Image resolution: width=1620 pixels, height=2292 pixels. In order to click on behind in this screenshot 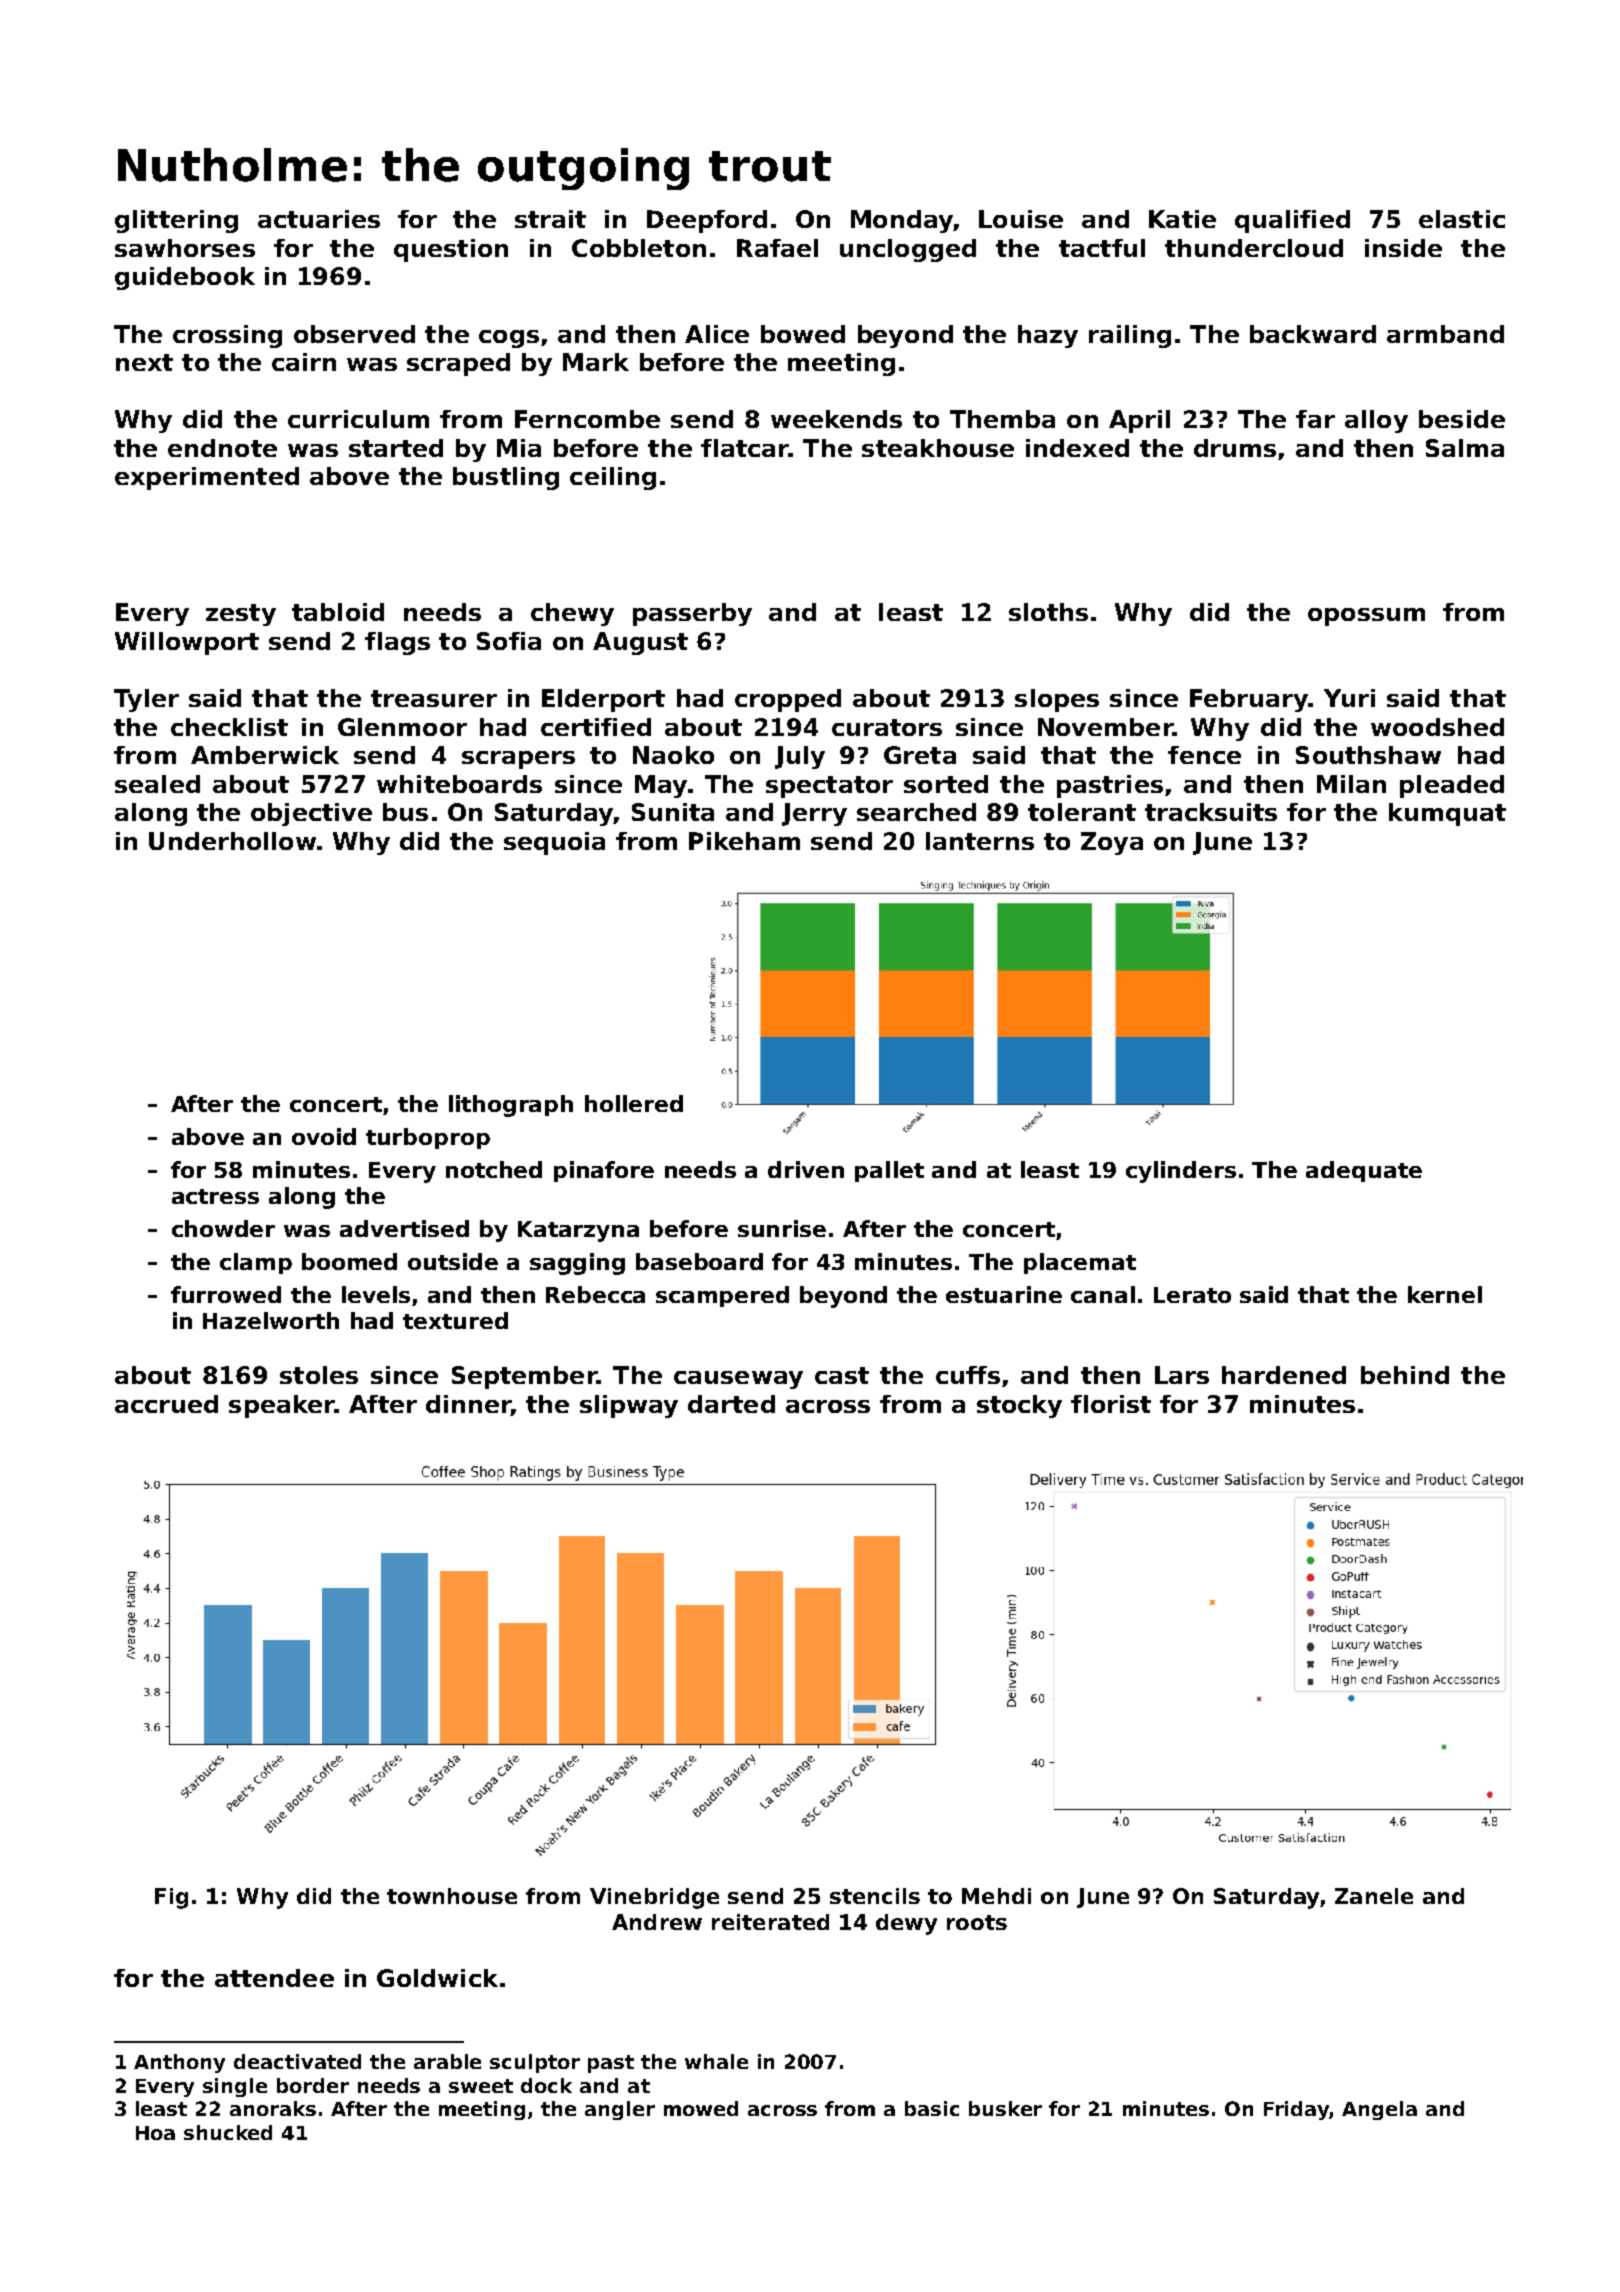, I will do `click(1405, 1375)`.
